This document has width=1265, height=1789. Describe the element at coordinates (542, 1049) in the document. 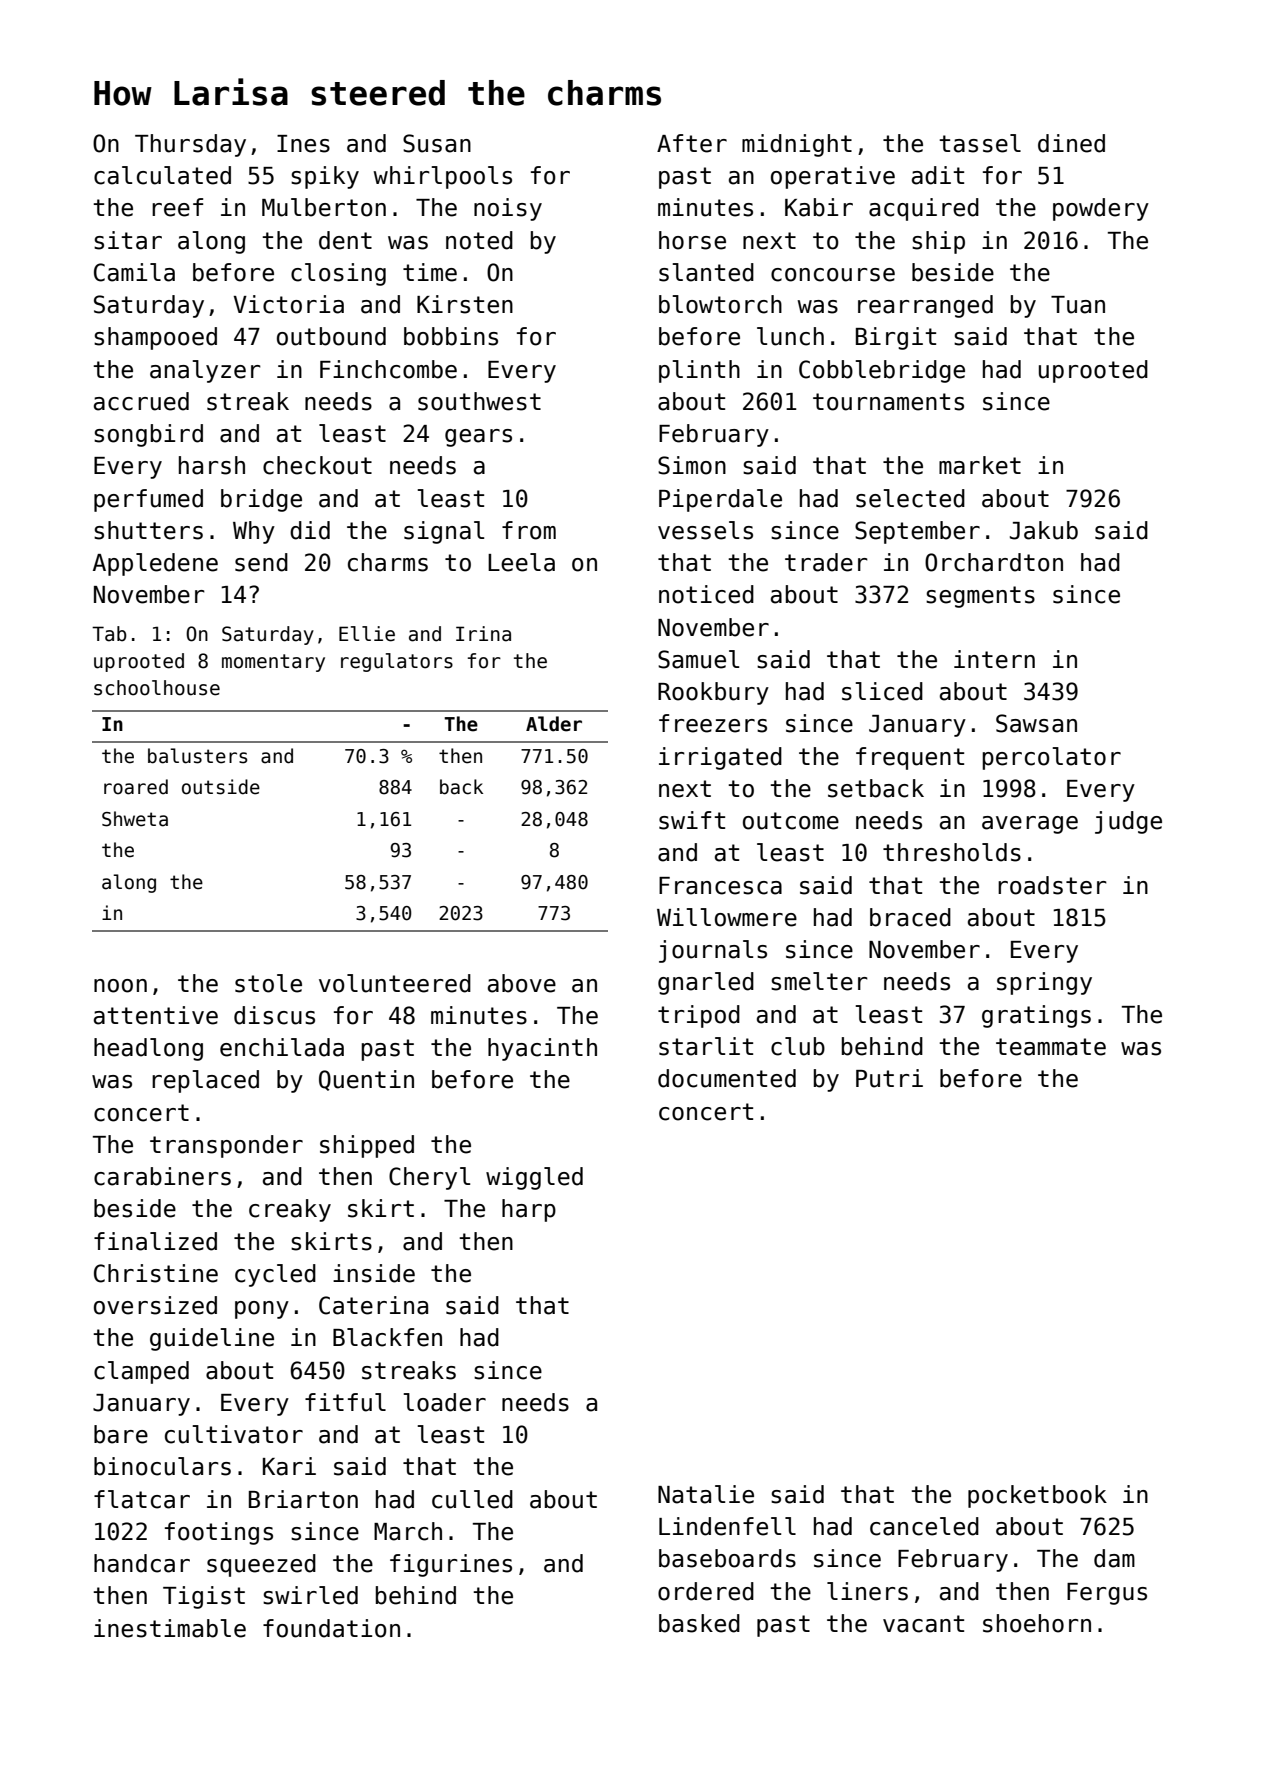

I see `hyacinth` at that location.
